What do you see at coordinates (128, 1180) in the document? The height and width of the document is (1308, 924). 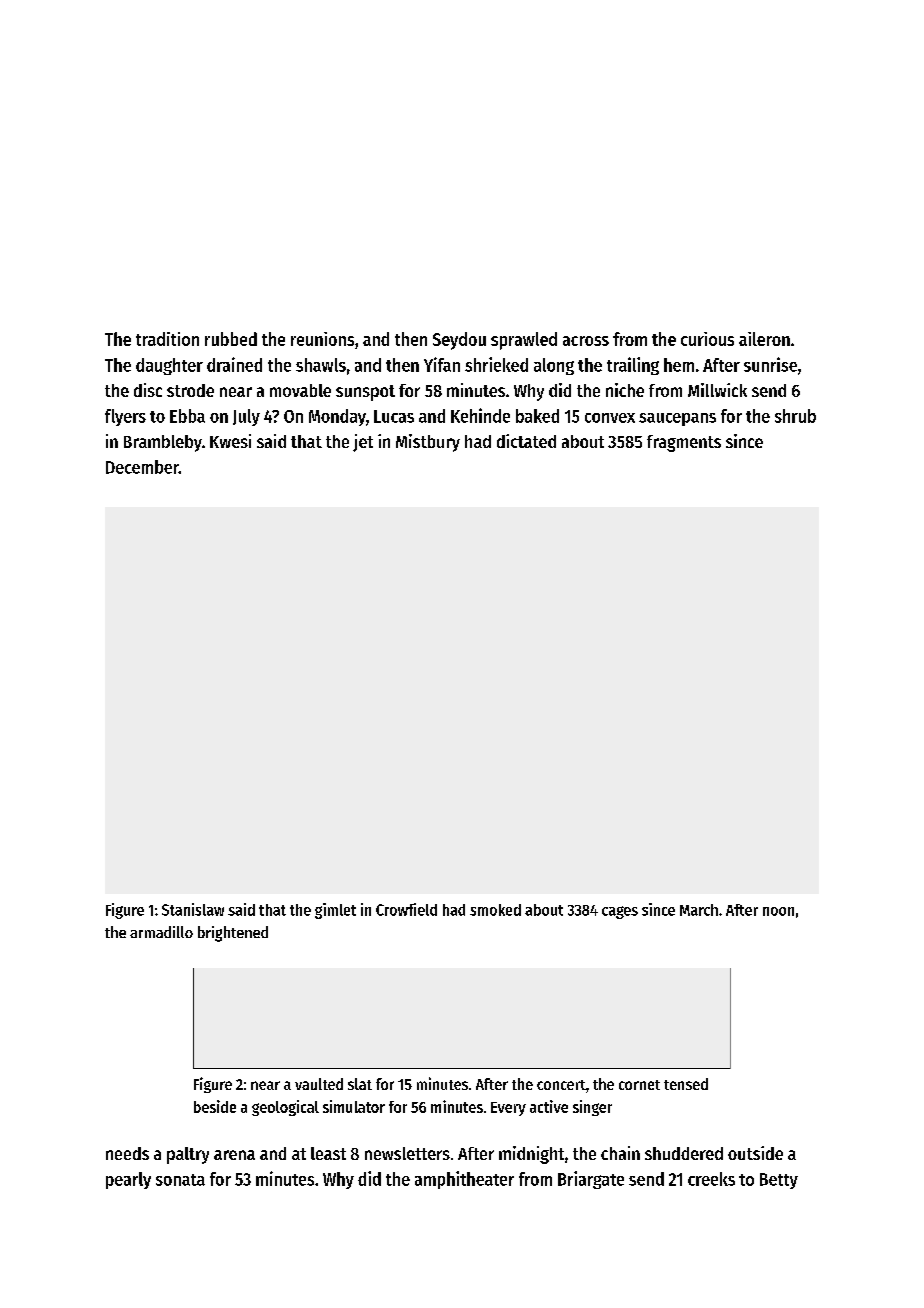 I see `pearly` at bounding box center [128, 1180].
